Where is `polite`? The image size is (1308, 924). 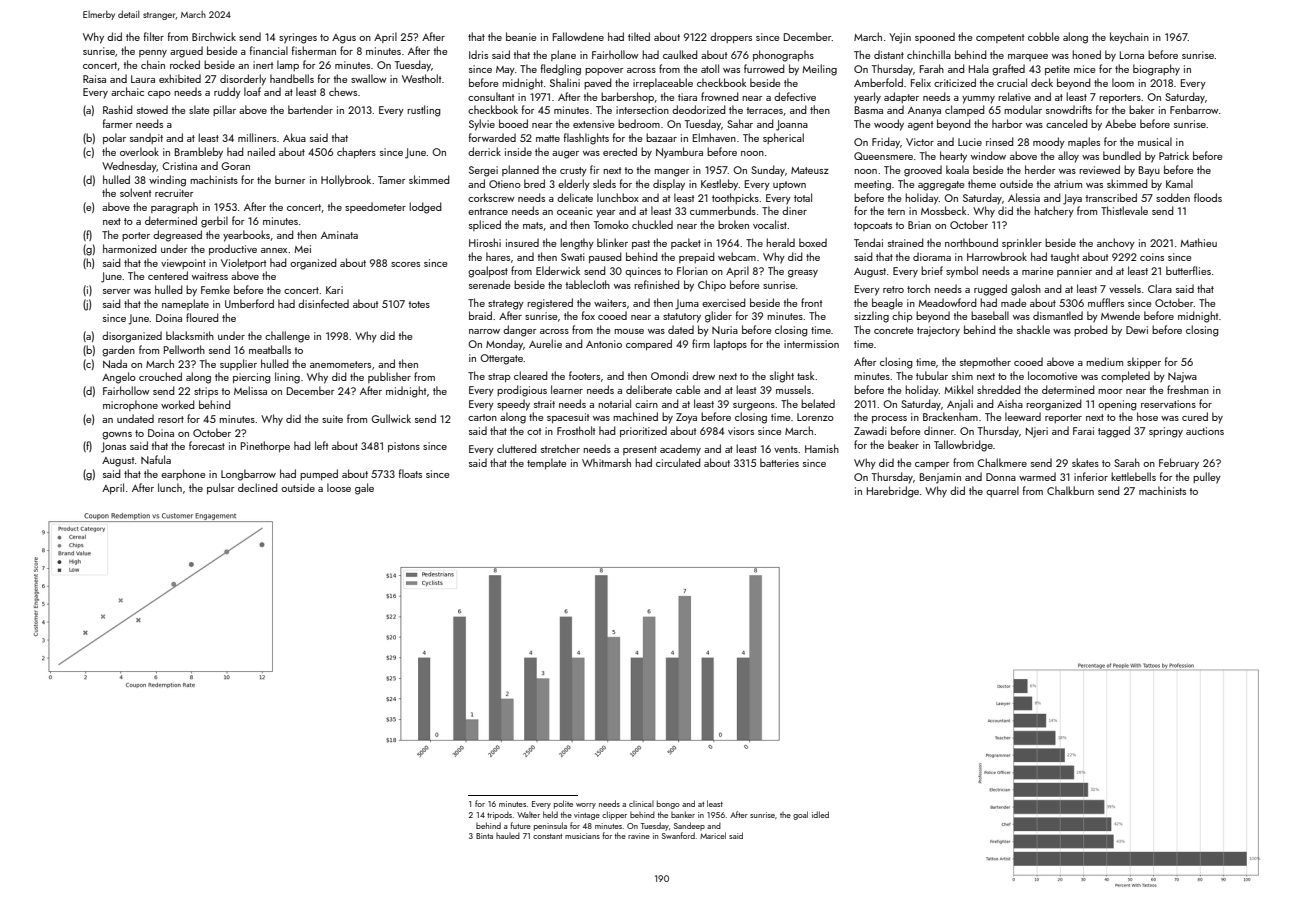
polite is located at coordinates (563, 804).
